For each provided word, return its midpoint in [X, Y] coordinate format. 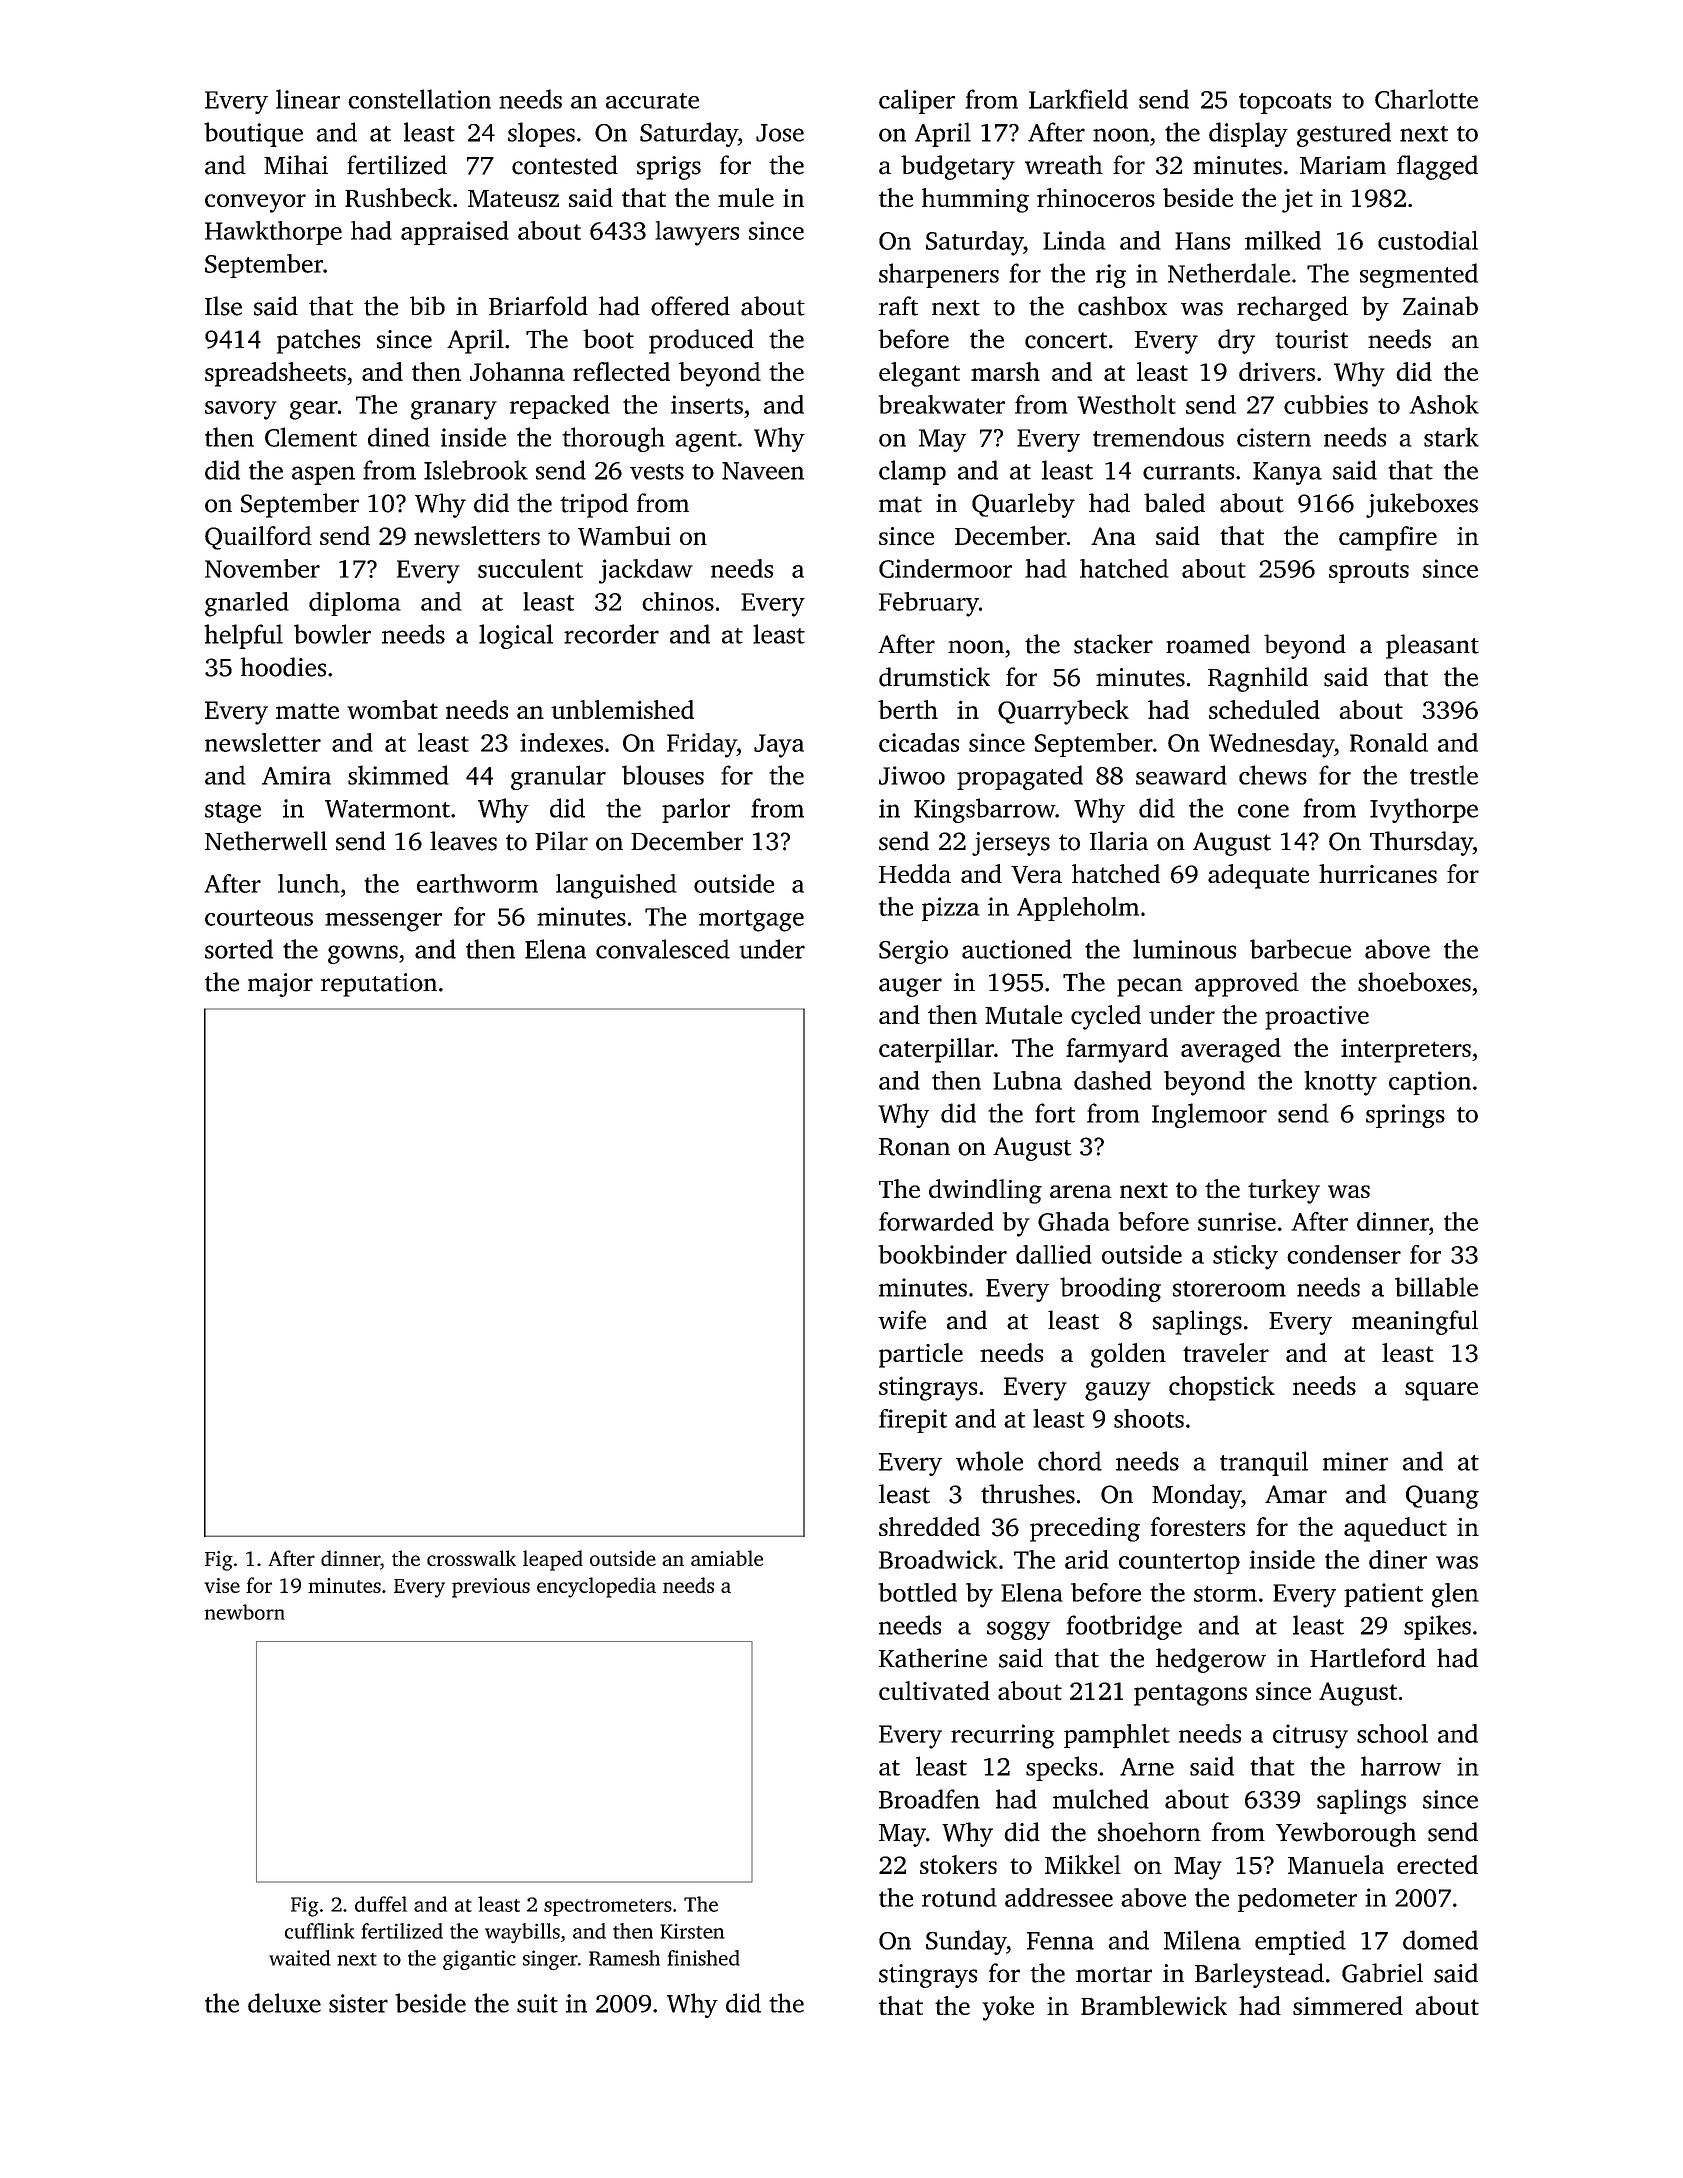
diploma [355, 604]
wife [902, 1320]
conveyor [255, 203]
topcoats [1285, 103]
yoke [1008, 2008]
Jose [780, 133]
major [280, 985]
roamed [1208, 644]
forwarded [936, 1221]
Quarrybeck [1063, 712]
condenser [1344, 1254]
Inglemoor [1209, 1115]
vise [222, 1585]
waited [300, 1958]
